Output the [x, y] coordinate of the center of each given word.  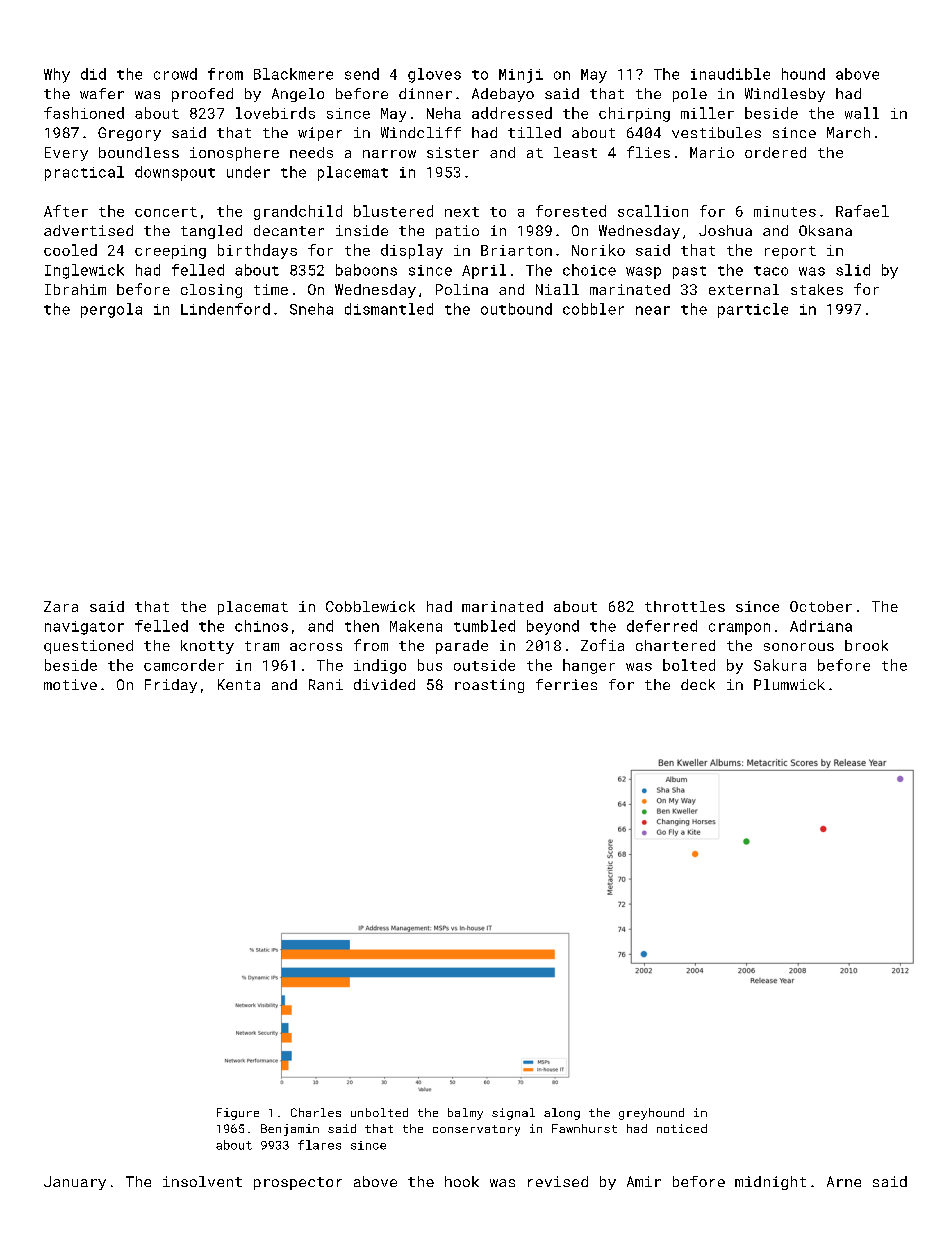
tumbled [484, 626]
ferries [566, 684]
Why [57, 75]
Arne [844, 1181]
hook [462, 1181]
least [575, 152]
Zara [61, 606]
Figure [238, 1114]
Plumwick [789, 684]
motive [70, 684]
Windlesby [785, 95]
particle [753, 310]
